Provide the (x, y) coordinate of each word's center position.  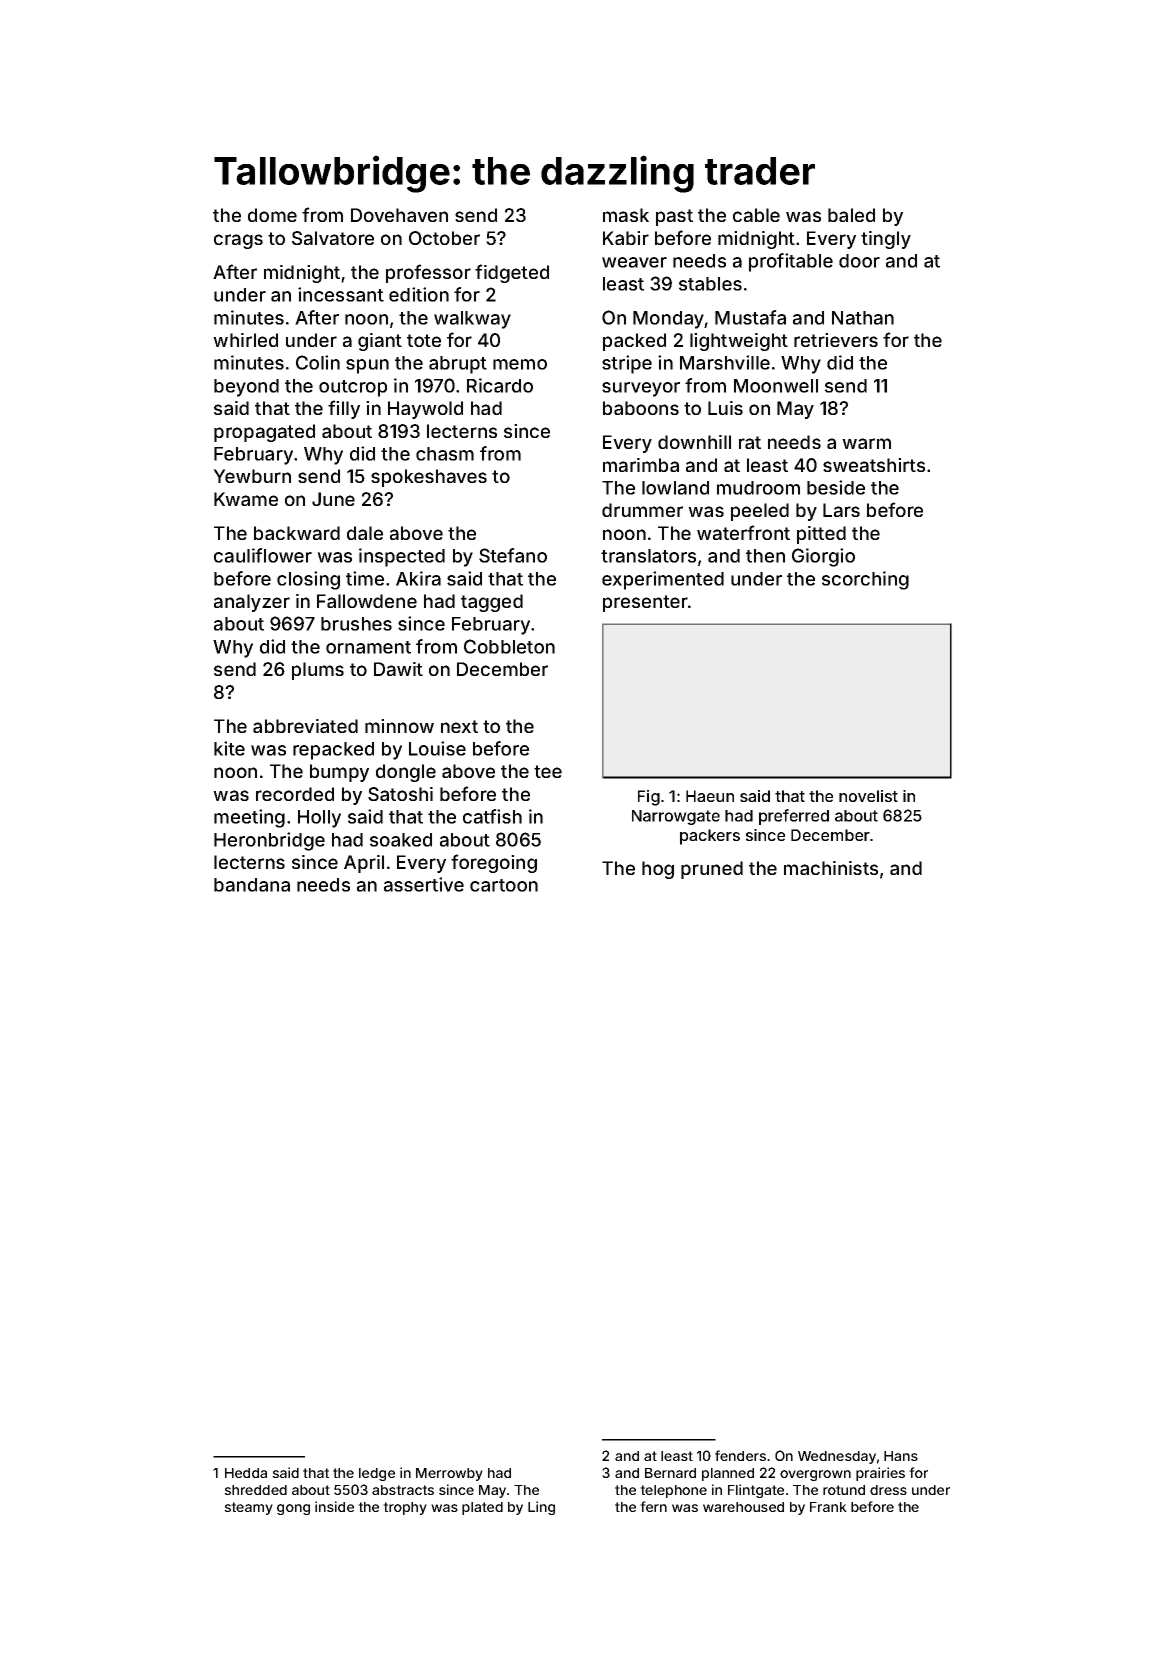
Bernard (670, 1473)
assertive (424, 884)
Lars (841, 510)
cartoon (504, 885)
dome (272, 215)
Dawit (398, 669)
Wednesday (837, 1457)
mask (626, 215)
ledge (377, 1474)
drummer (642, 510)
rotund (844, 1490)
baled (851, 215)
